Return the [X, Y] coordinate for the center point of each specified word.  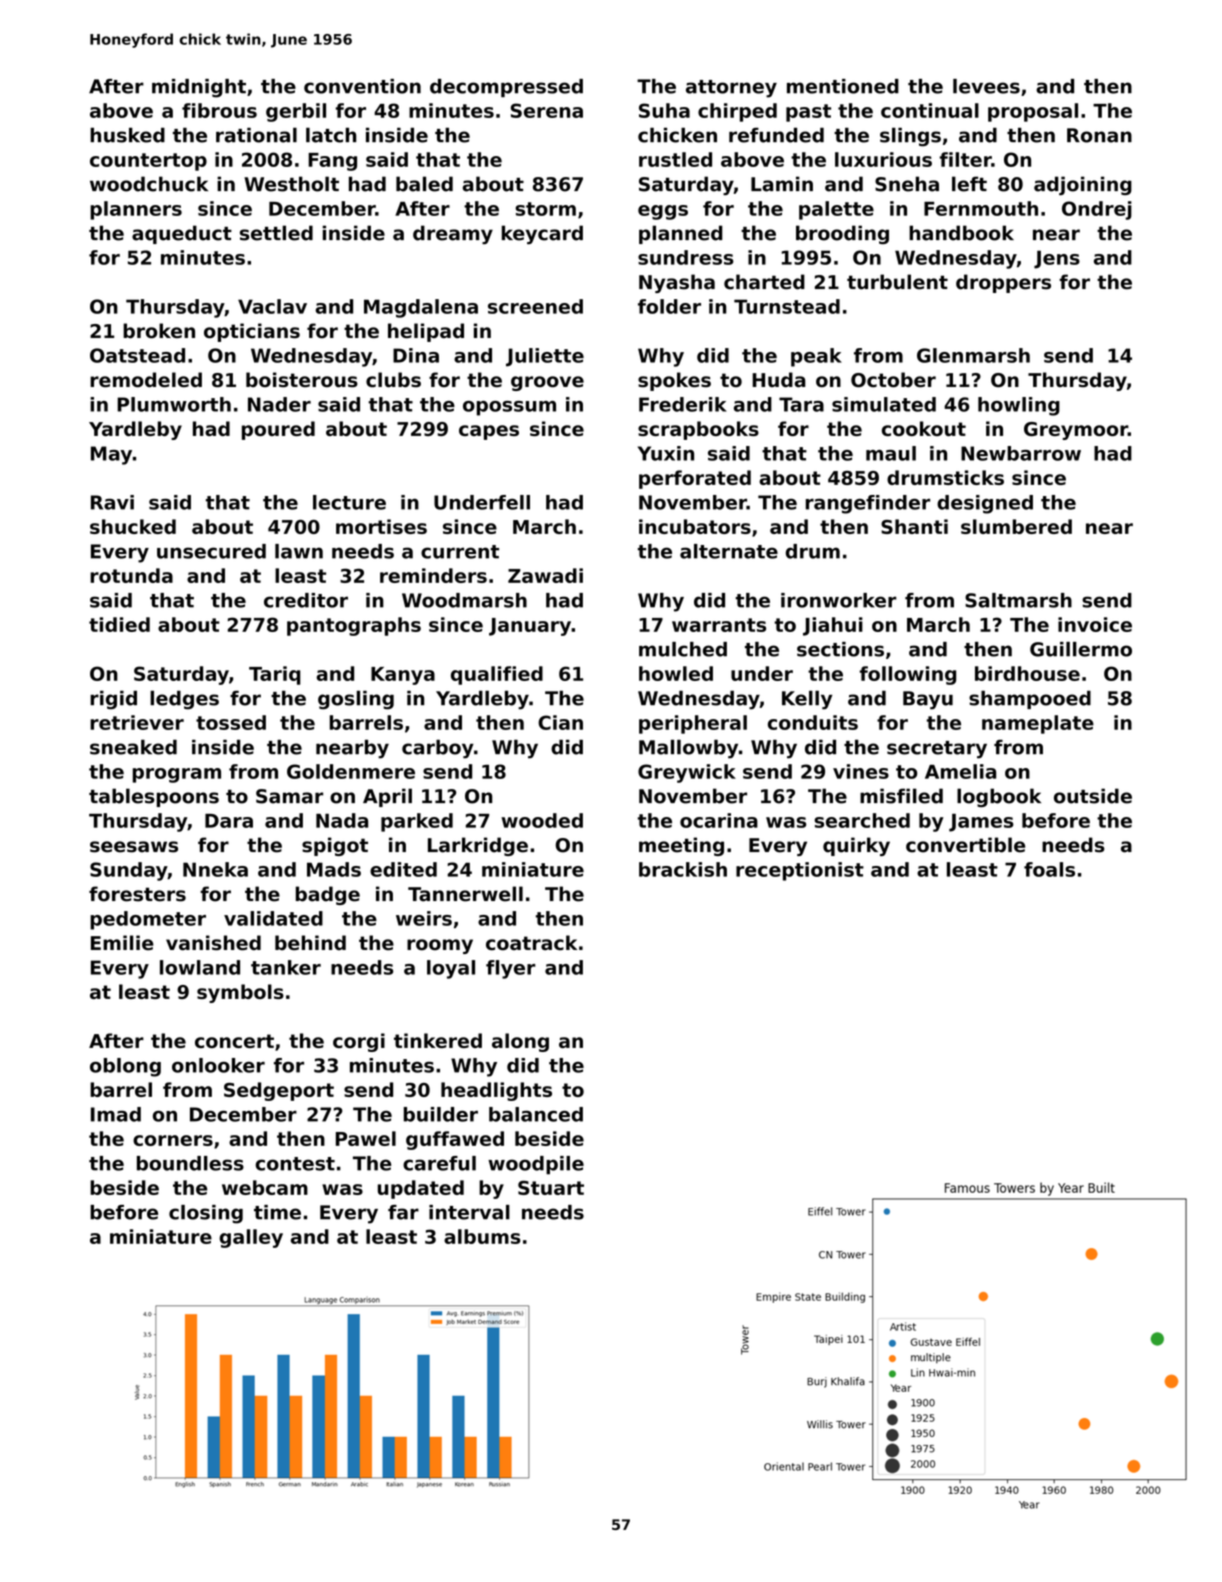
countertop [148, 162]
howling [1019, 406]
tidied [119, 624]
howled [676, 673]
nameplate [1038, 724]
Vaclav [272, 306]
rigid [113, 700]
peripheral [693, 724]
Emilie [122, 943]
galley [251, 1238]
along [520, 1042]
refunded [776, 135]
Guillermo [1081, 649]
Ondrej [1097, 210]
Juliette [545, 357]
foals [1049, 869]
